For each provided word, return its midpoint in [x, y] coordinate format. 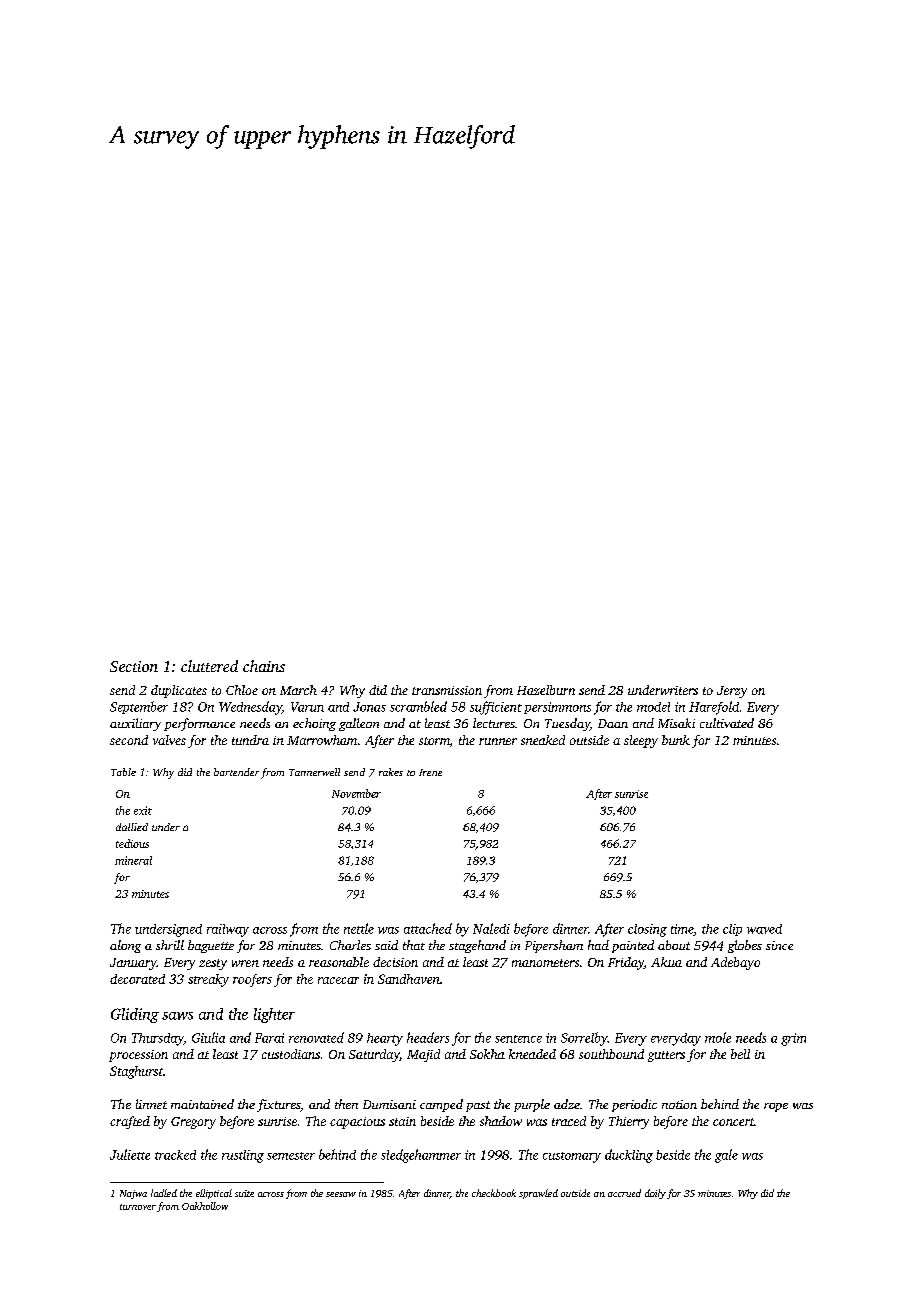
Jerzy [732, 692]
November [356, 793]
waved [764, 929]
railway [228, 930]
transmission [447, 690]
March [298, 690]
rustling [243, 1156]
